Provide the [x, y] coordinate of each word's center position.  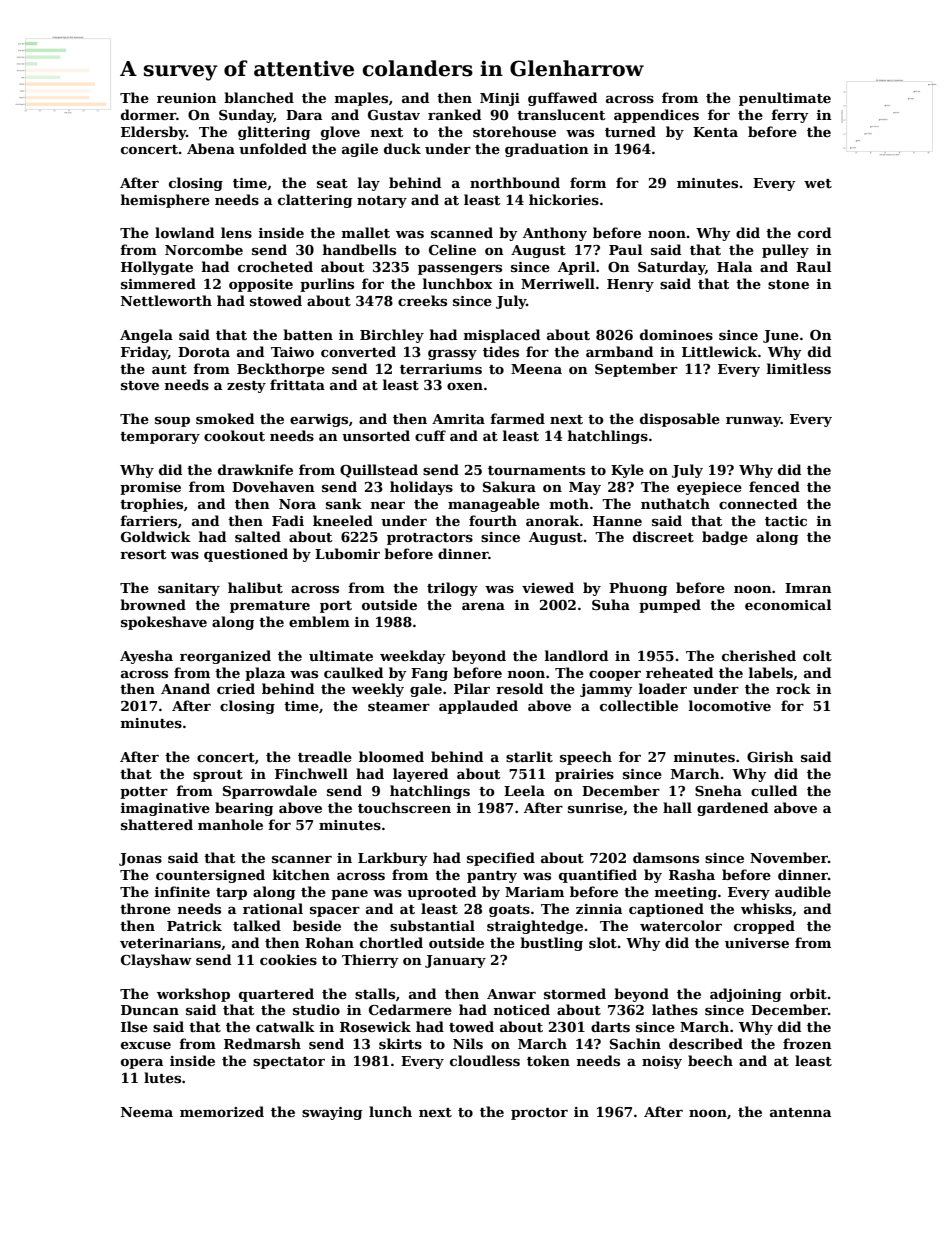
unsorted [376, 435]
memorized [222, 1111]
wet [818, 183]
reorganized [225, 657]
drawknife [255, 469]
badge [725, 538]
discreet [663, 536]
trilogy [452, 589]
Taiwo [292, 352]
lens [236, 232]
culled [774, 790]
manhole [230, 824]
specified [501, 859]
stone [788, 284]
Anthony [555, 234]
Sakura [509, 486]
